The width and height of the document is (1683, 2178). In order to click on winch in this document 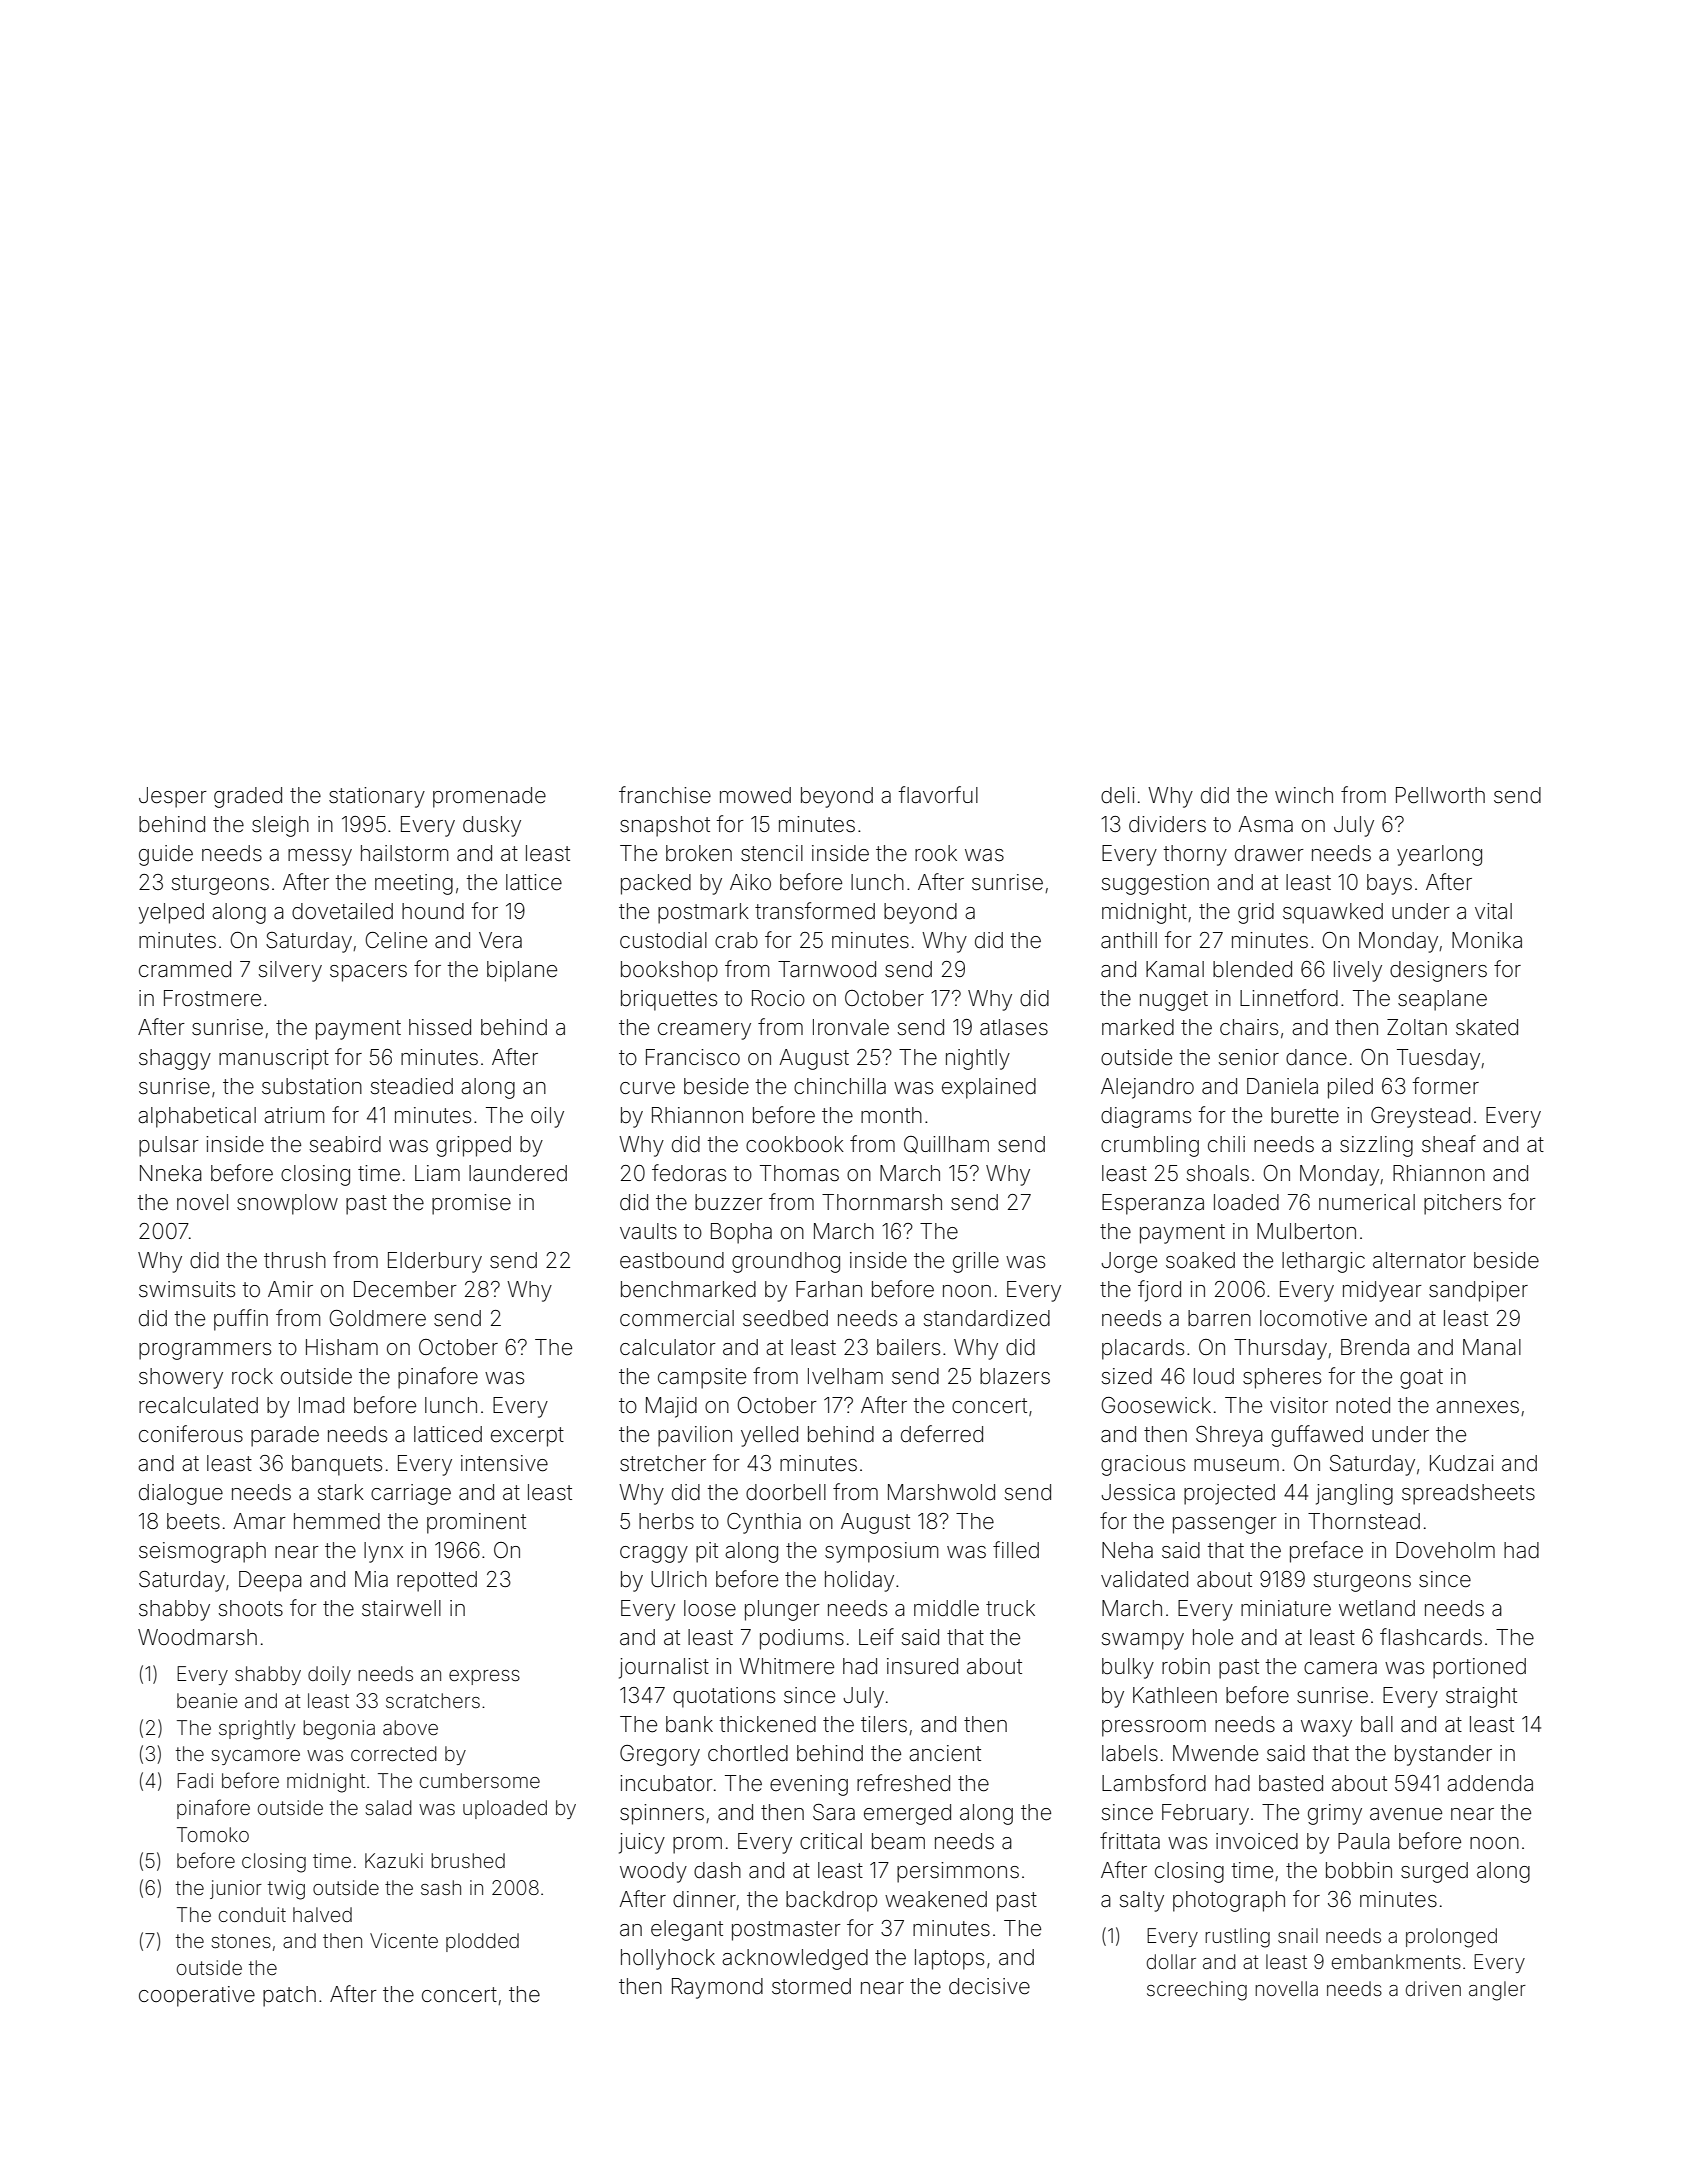, I will do `click(1304, 795)`.
